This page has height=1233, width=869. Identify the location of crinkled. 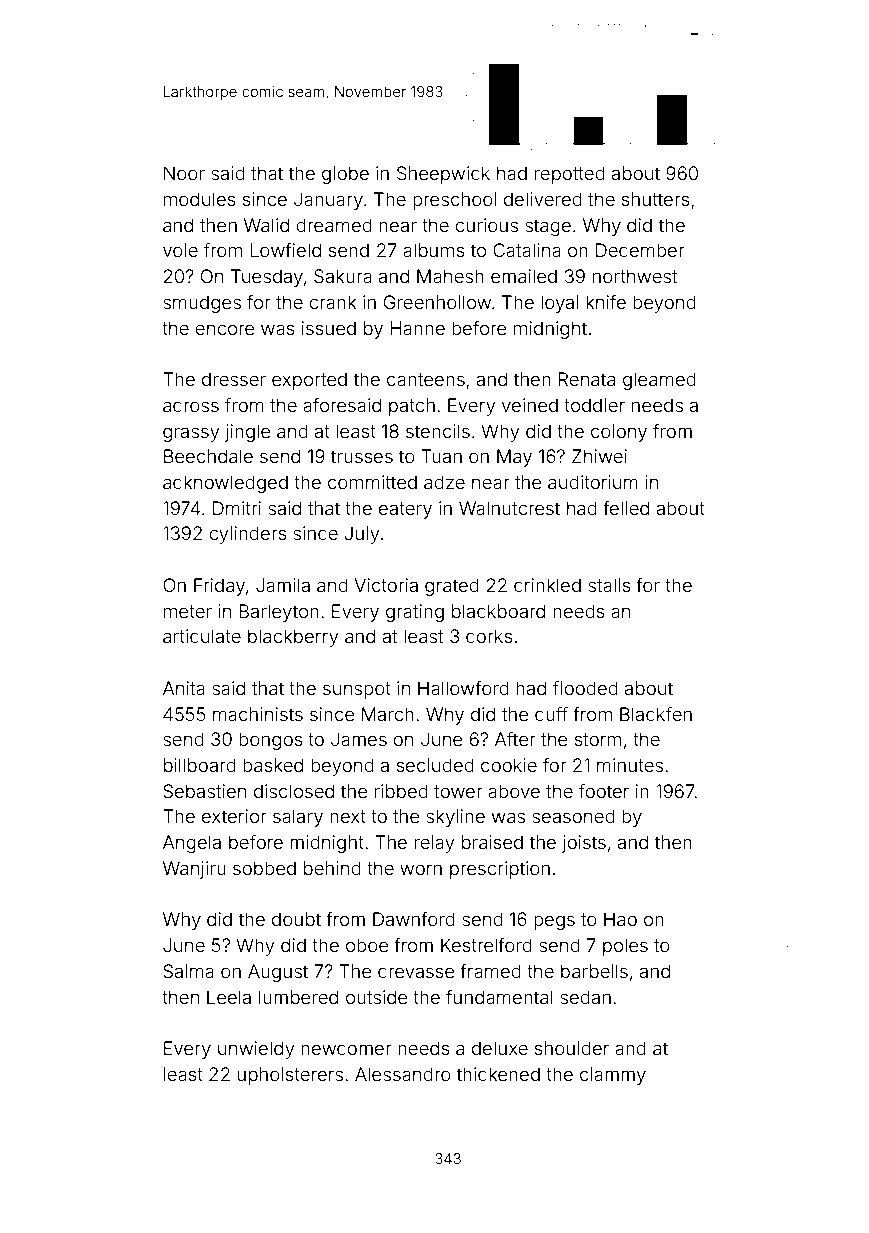
(547, 585).
